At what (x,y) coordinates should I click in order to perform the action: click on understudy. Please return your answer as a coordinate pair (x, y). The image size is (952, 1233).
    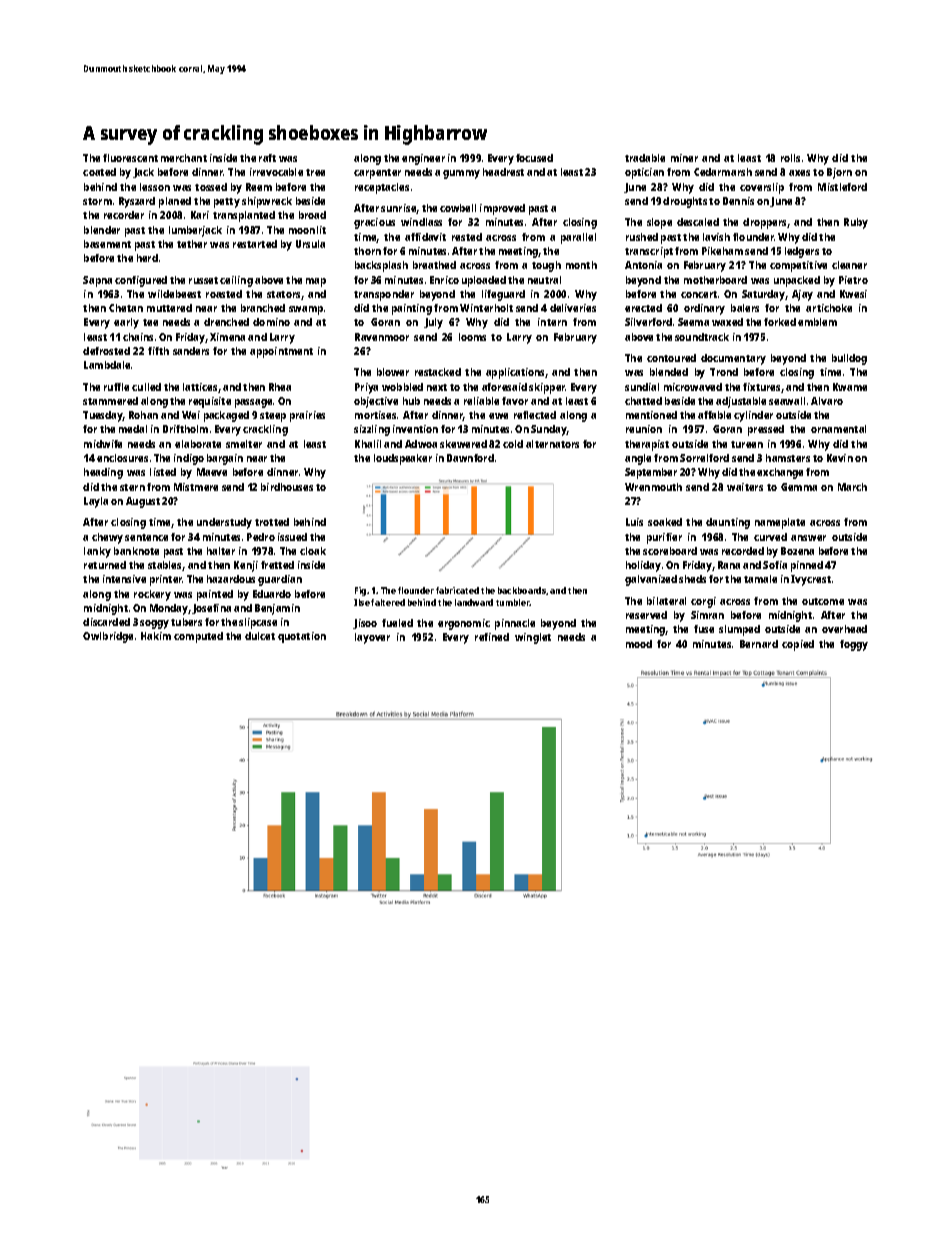
    Looking at the image, I should click on (224, 523).
